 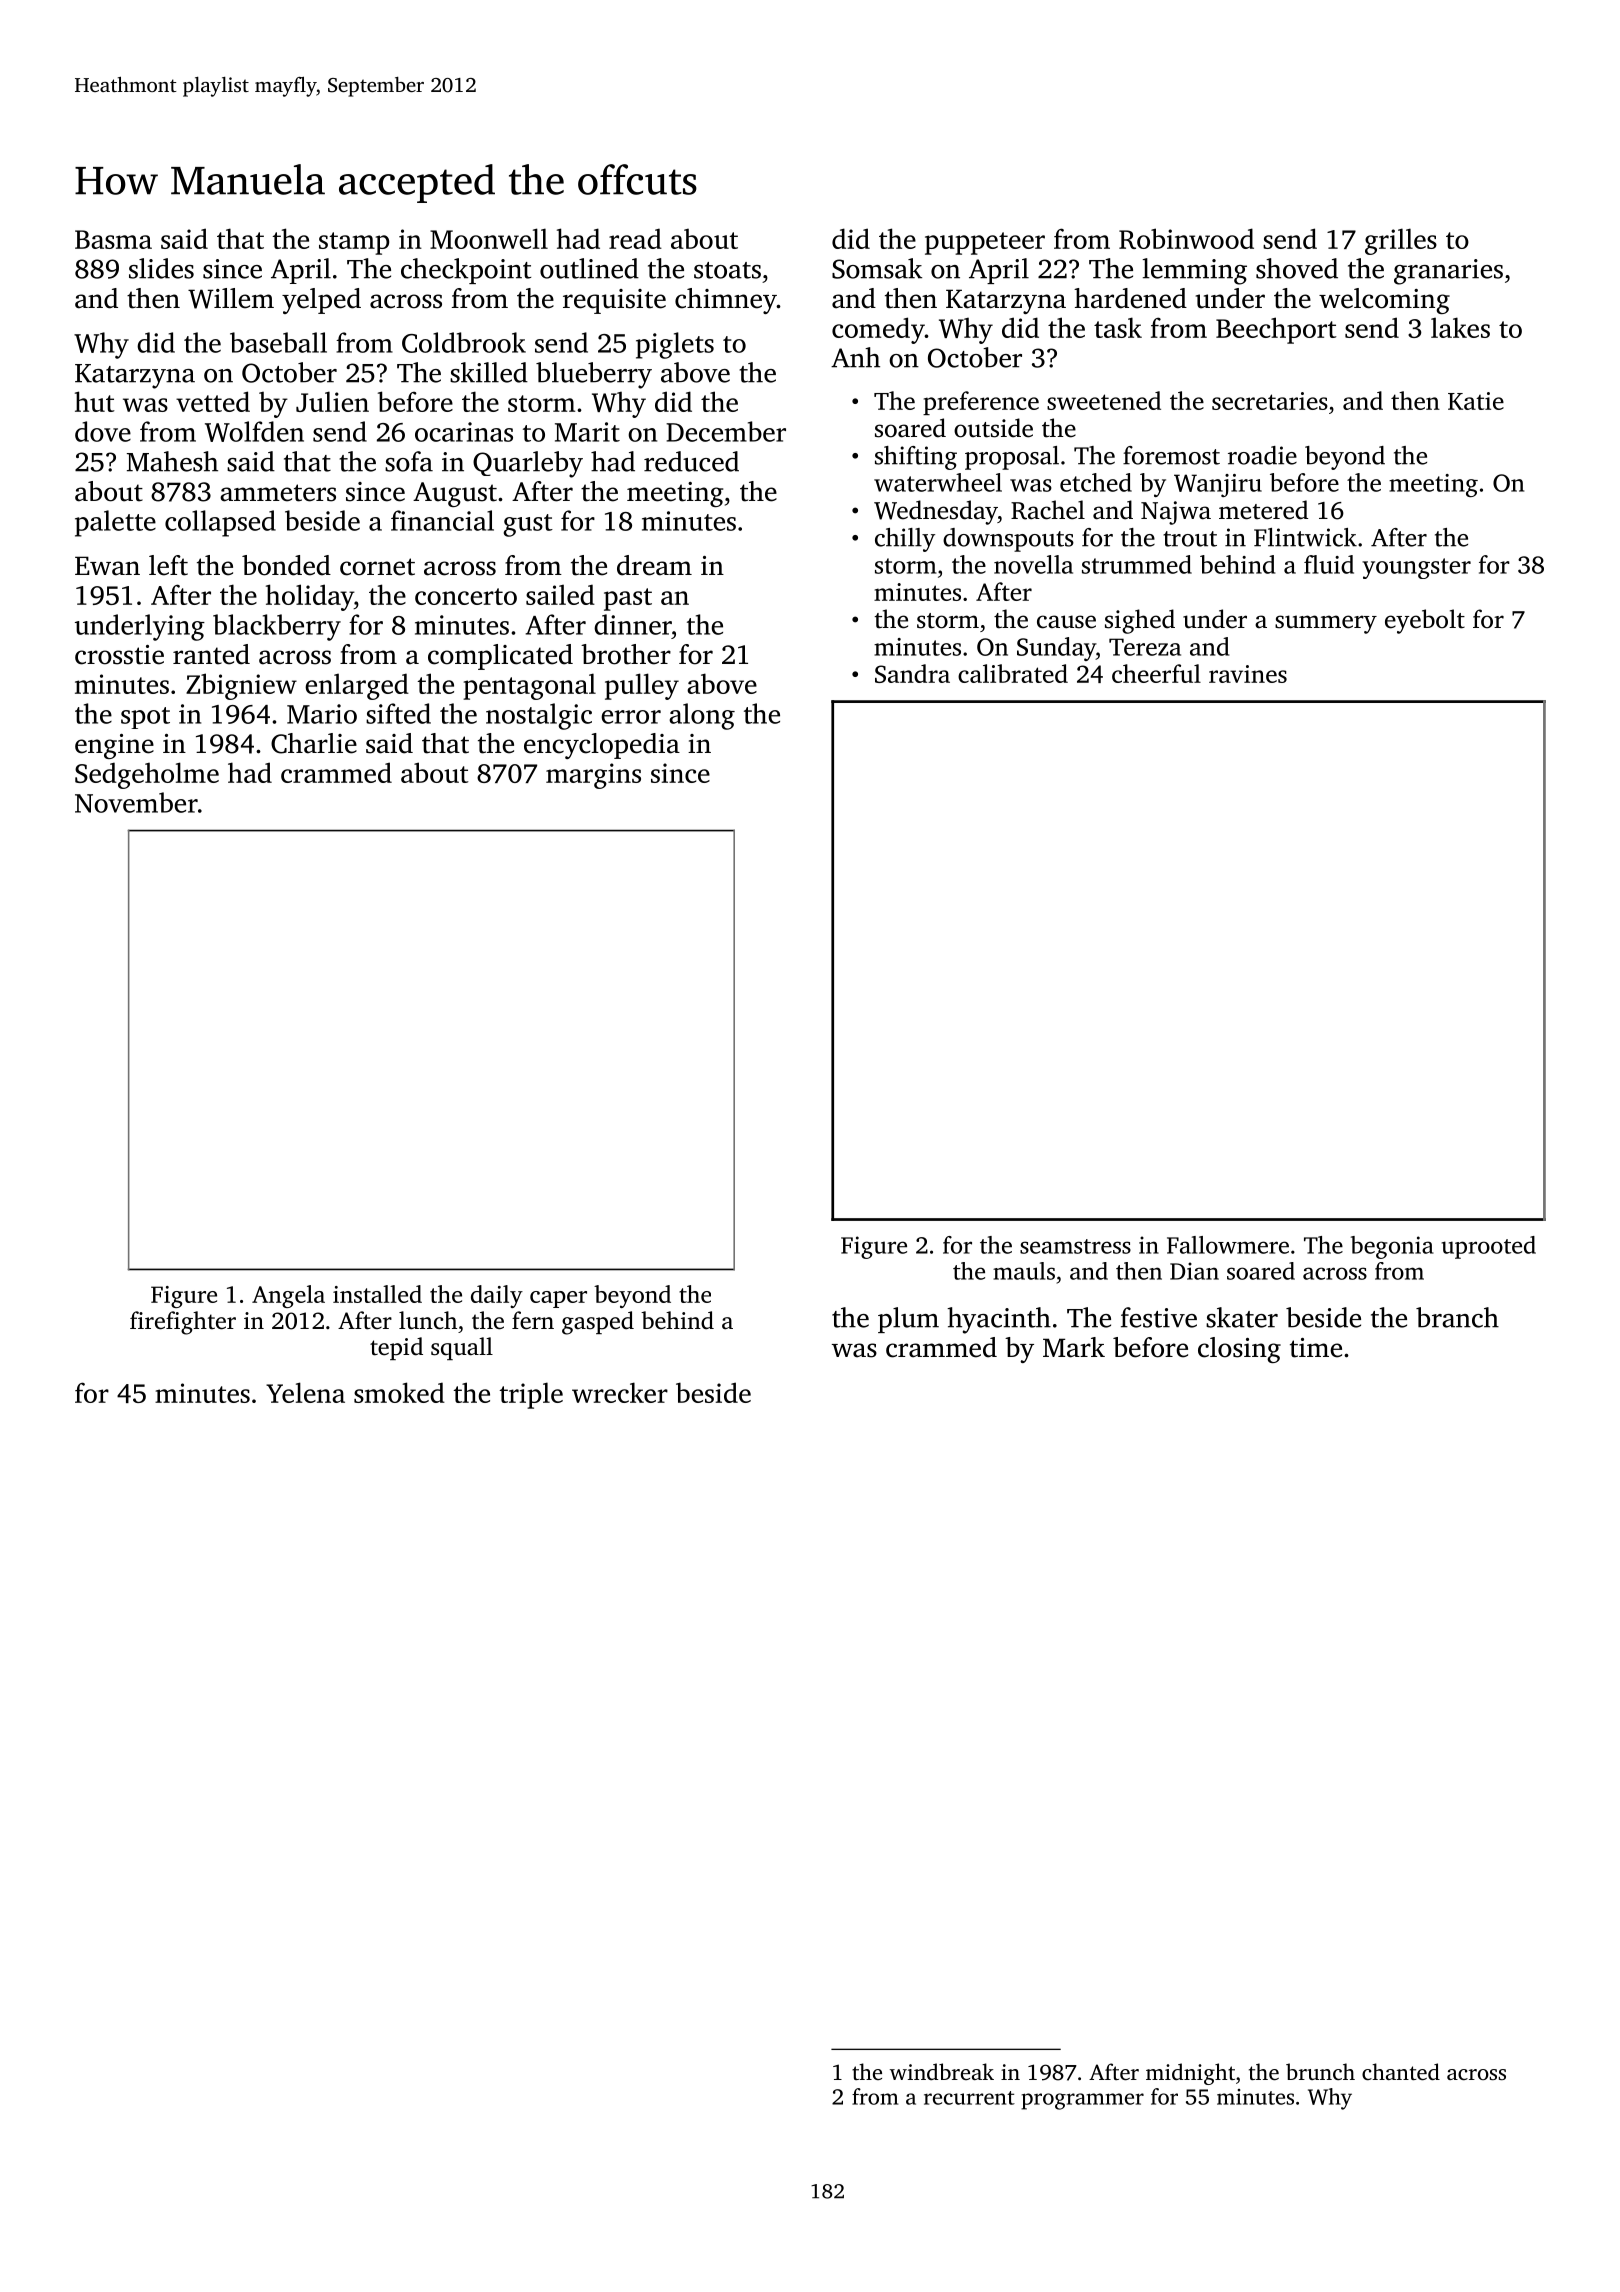 I want to click on Sandra, so click(x=912, y=673).
